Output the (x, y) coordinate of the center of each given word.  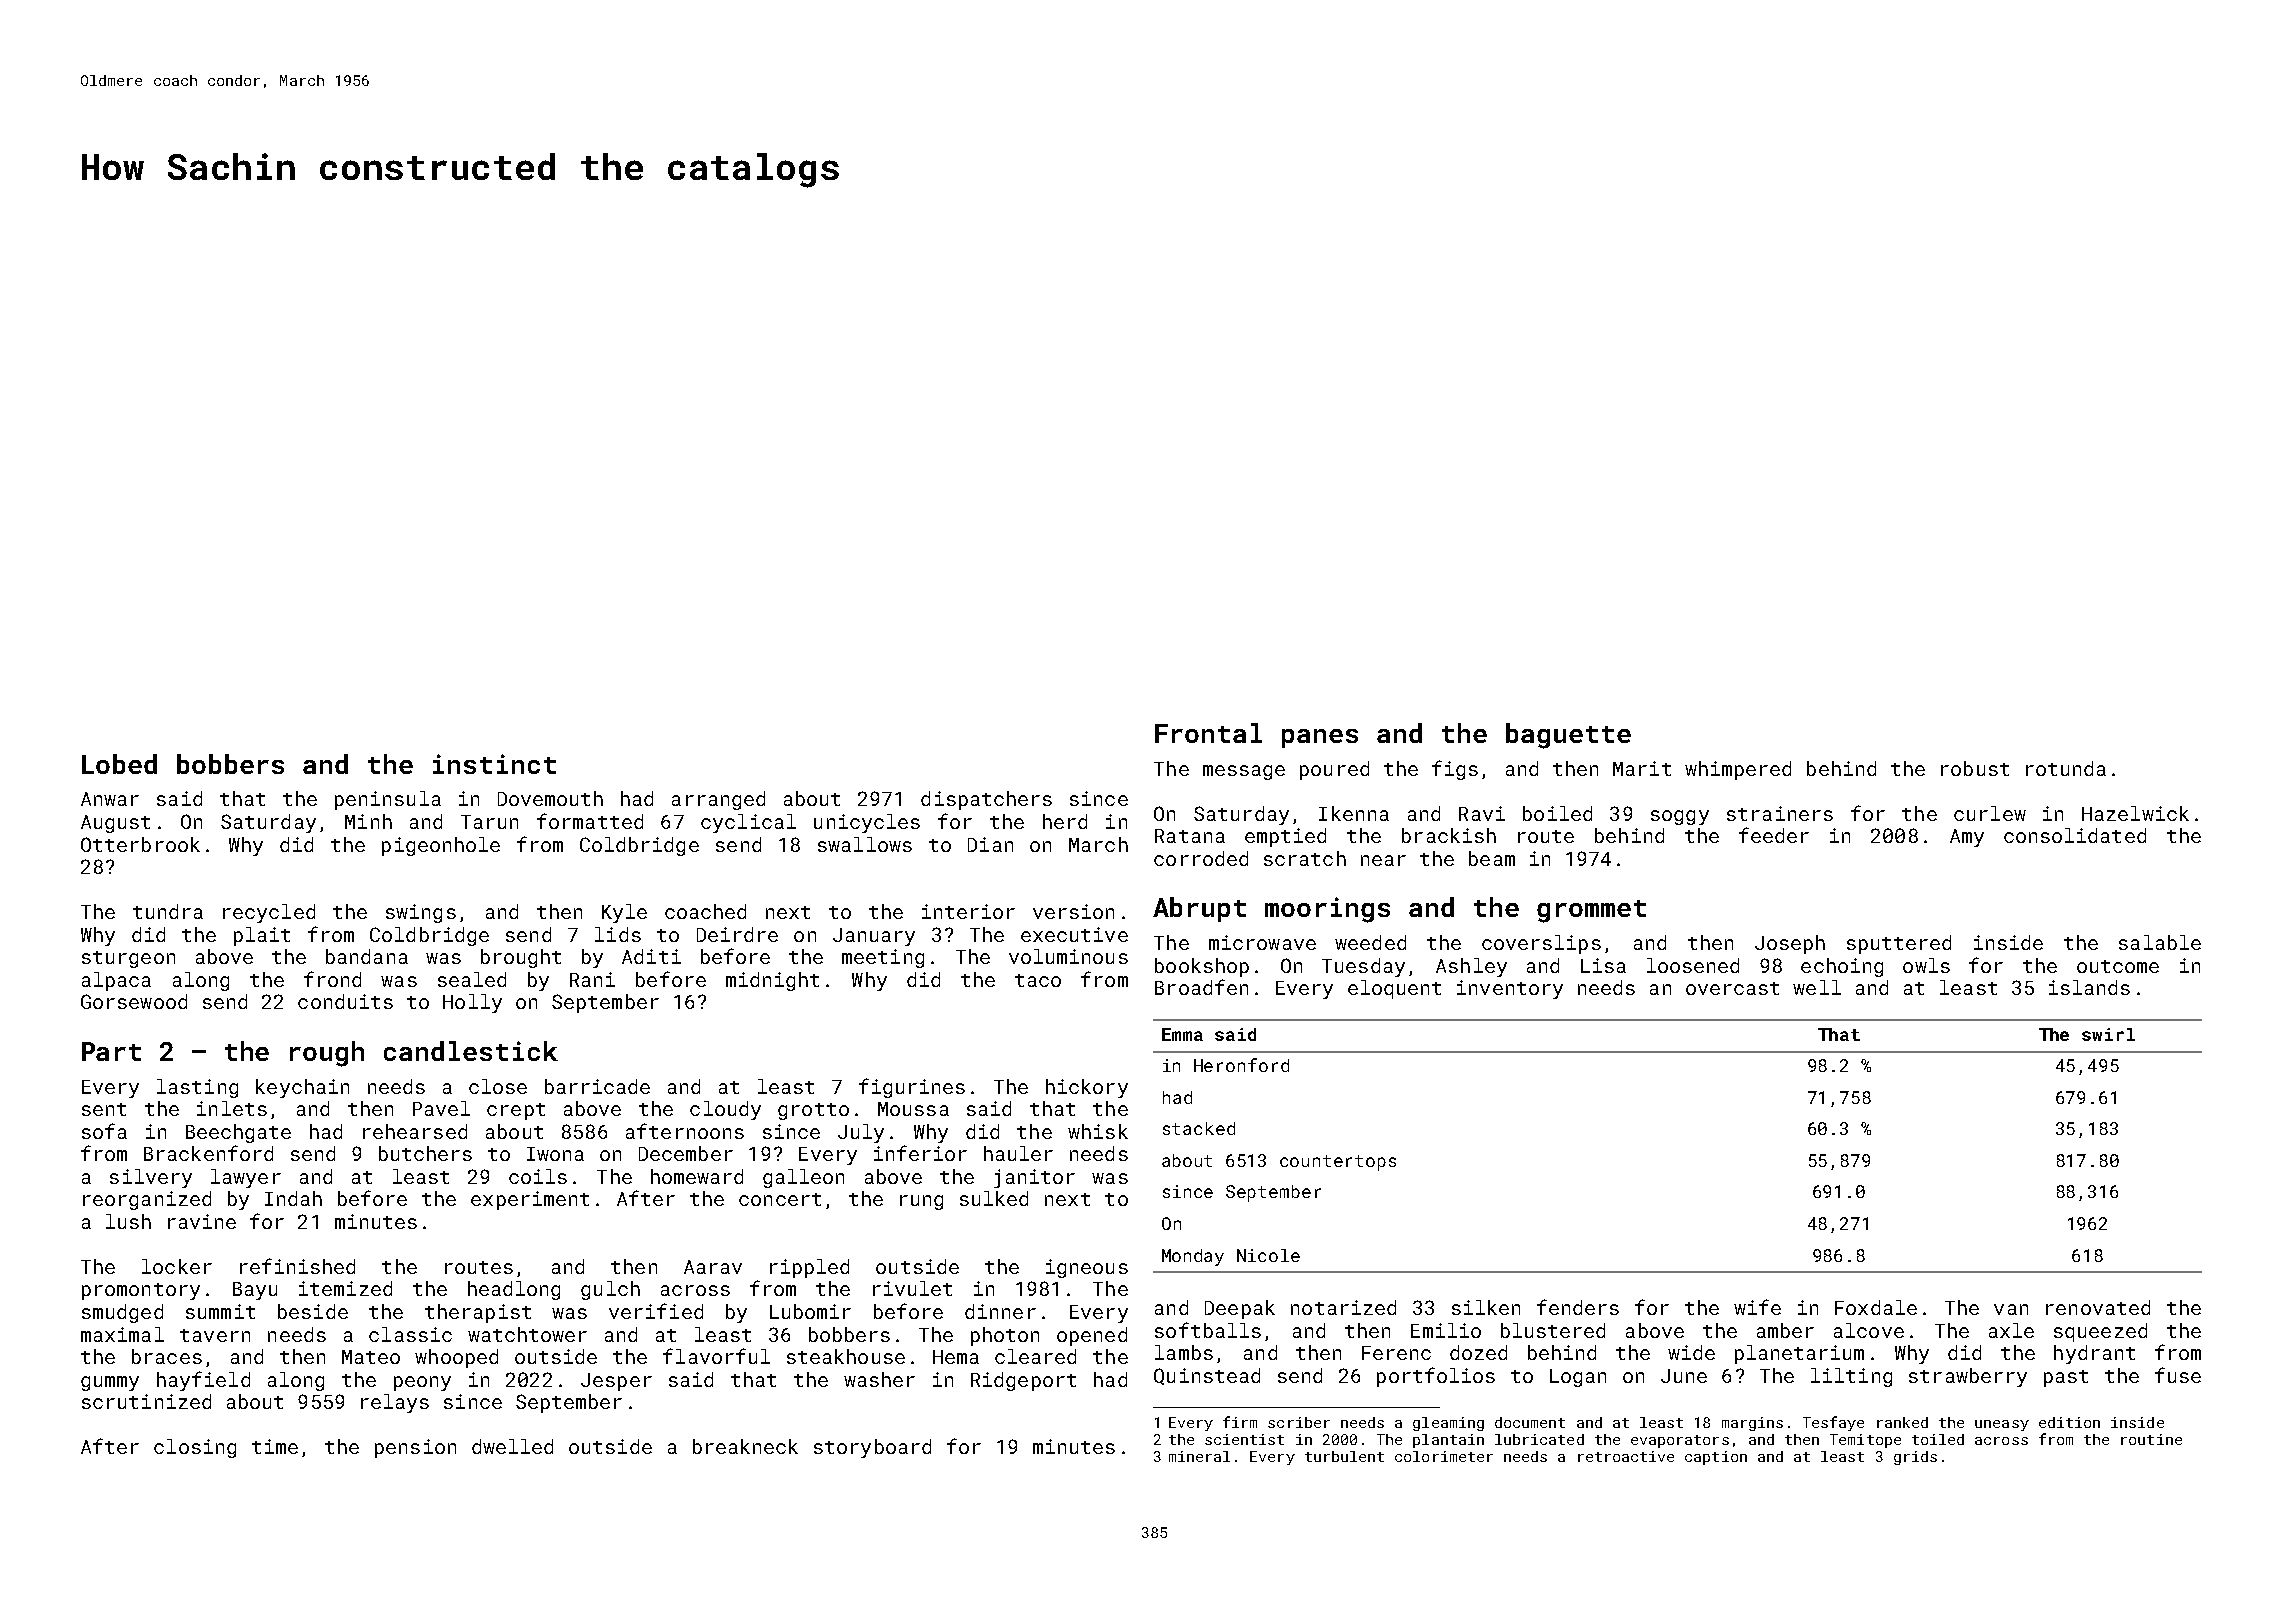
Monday (1193, 1257)
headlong (514, 1290)
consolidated (2075, 835)
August (115, 824)
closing (195, 1448)
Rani (592, 979)
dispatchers (986, 800)
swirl (2108, 1034)
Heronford (1241, 1065)
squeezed (2100, 1332)
